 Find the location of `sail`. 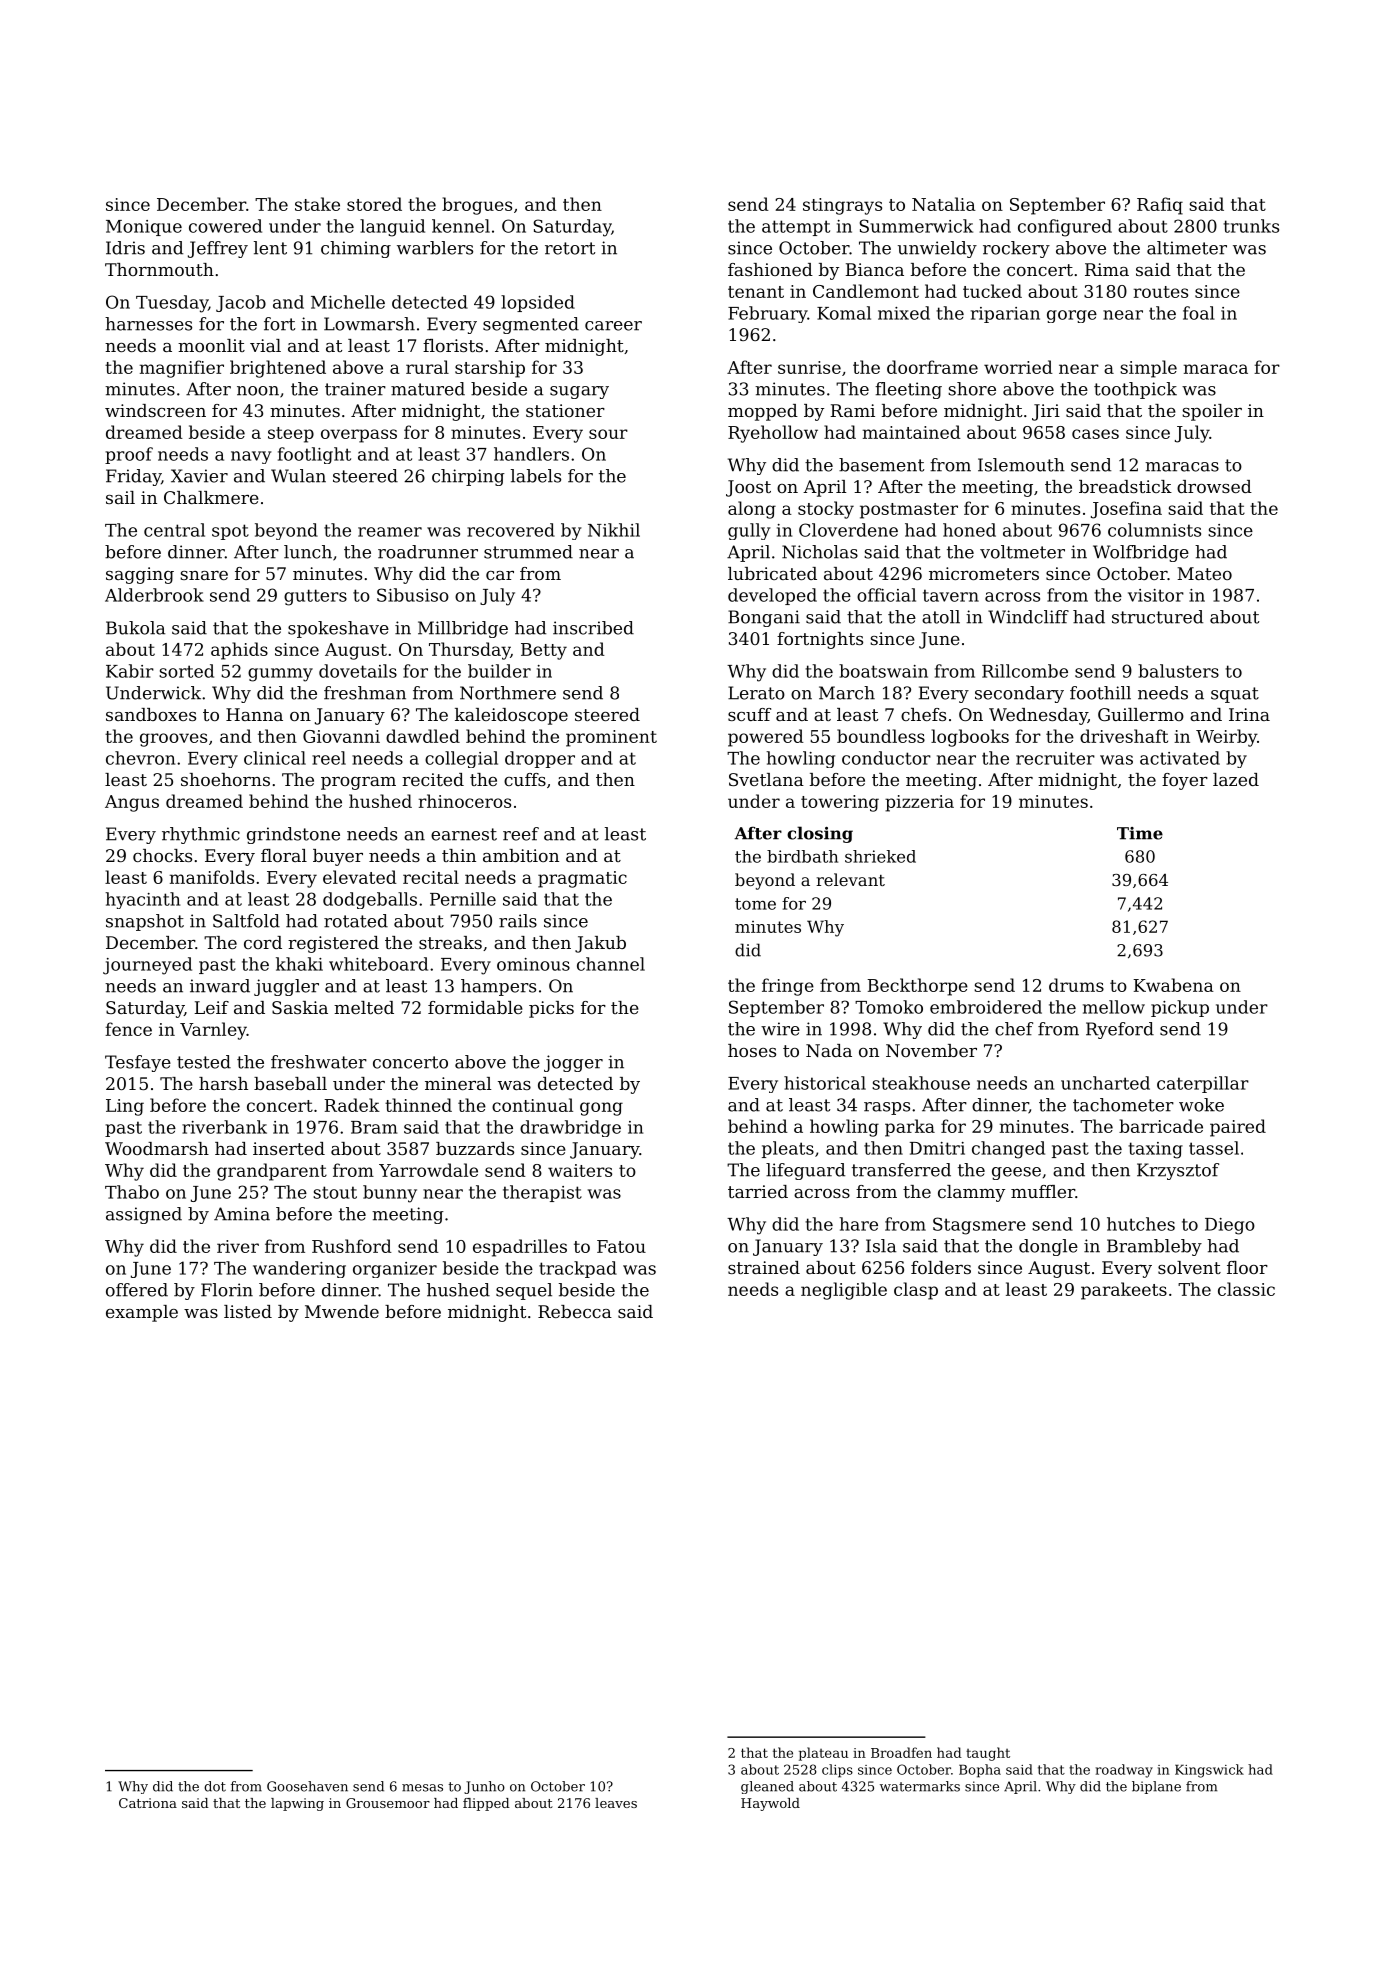

sail is located at coordinates (120, 497).
